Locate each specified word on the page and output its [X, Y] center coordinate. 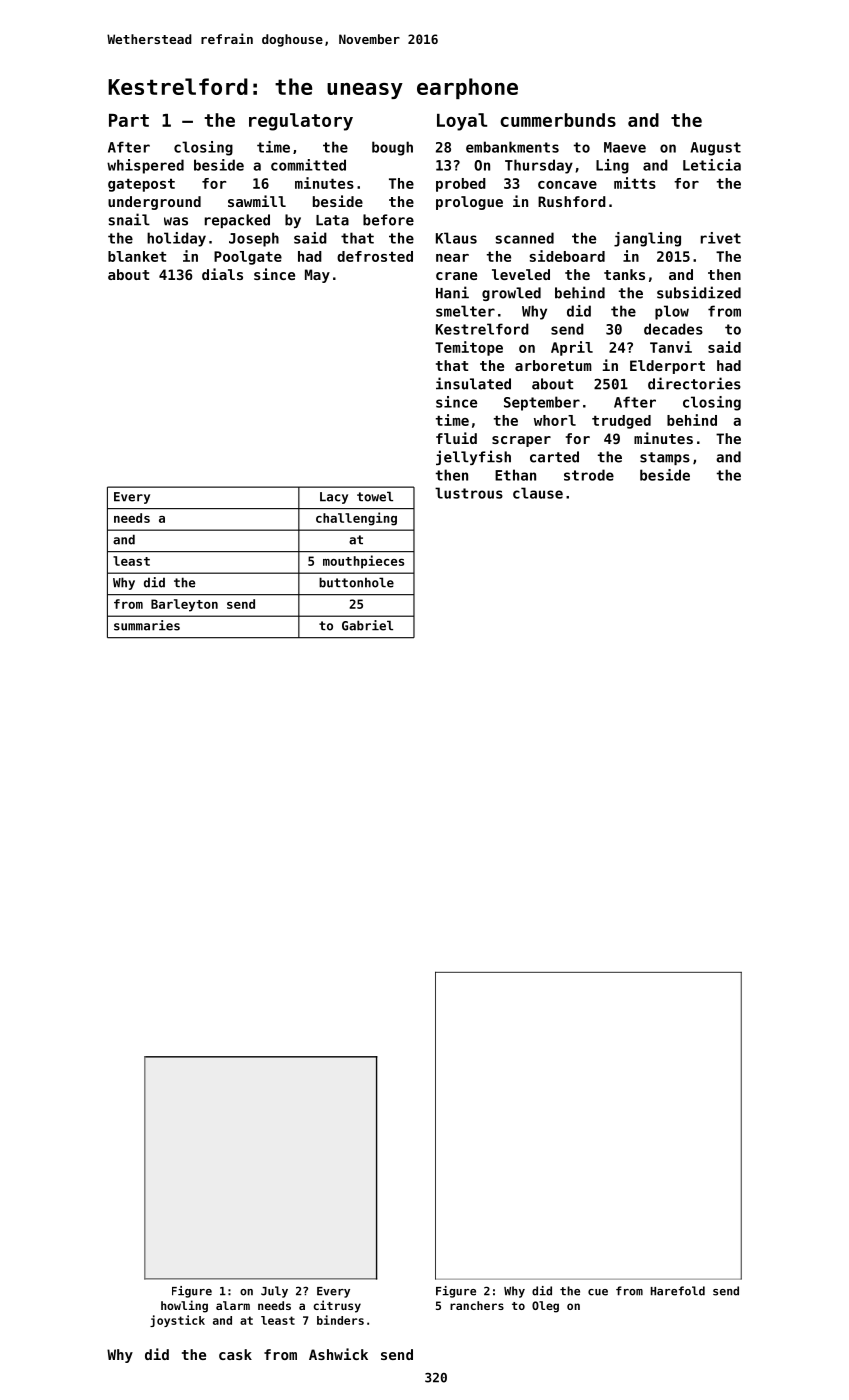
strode [589, 475]
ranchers [477, 1305]
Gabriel [367, 625]
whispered [145, 166]
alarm [233, 1305]
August [716, 149]
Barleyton [184, 605]
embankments [512, 147]
